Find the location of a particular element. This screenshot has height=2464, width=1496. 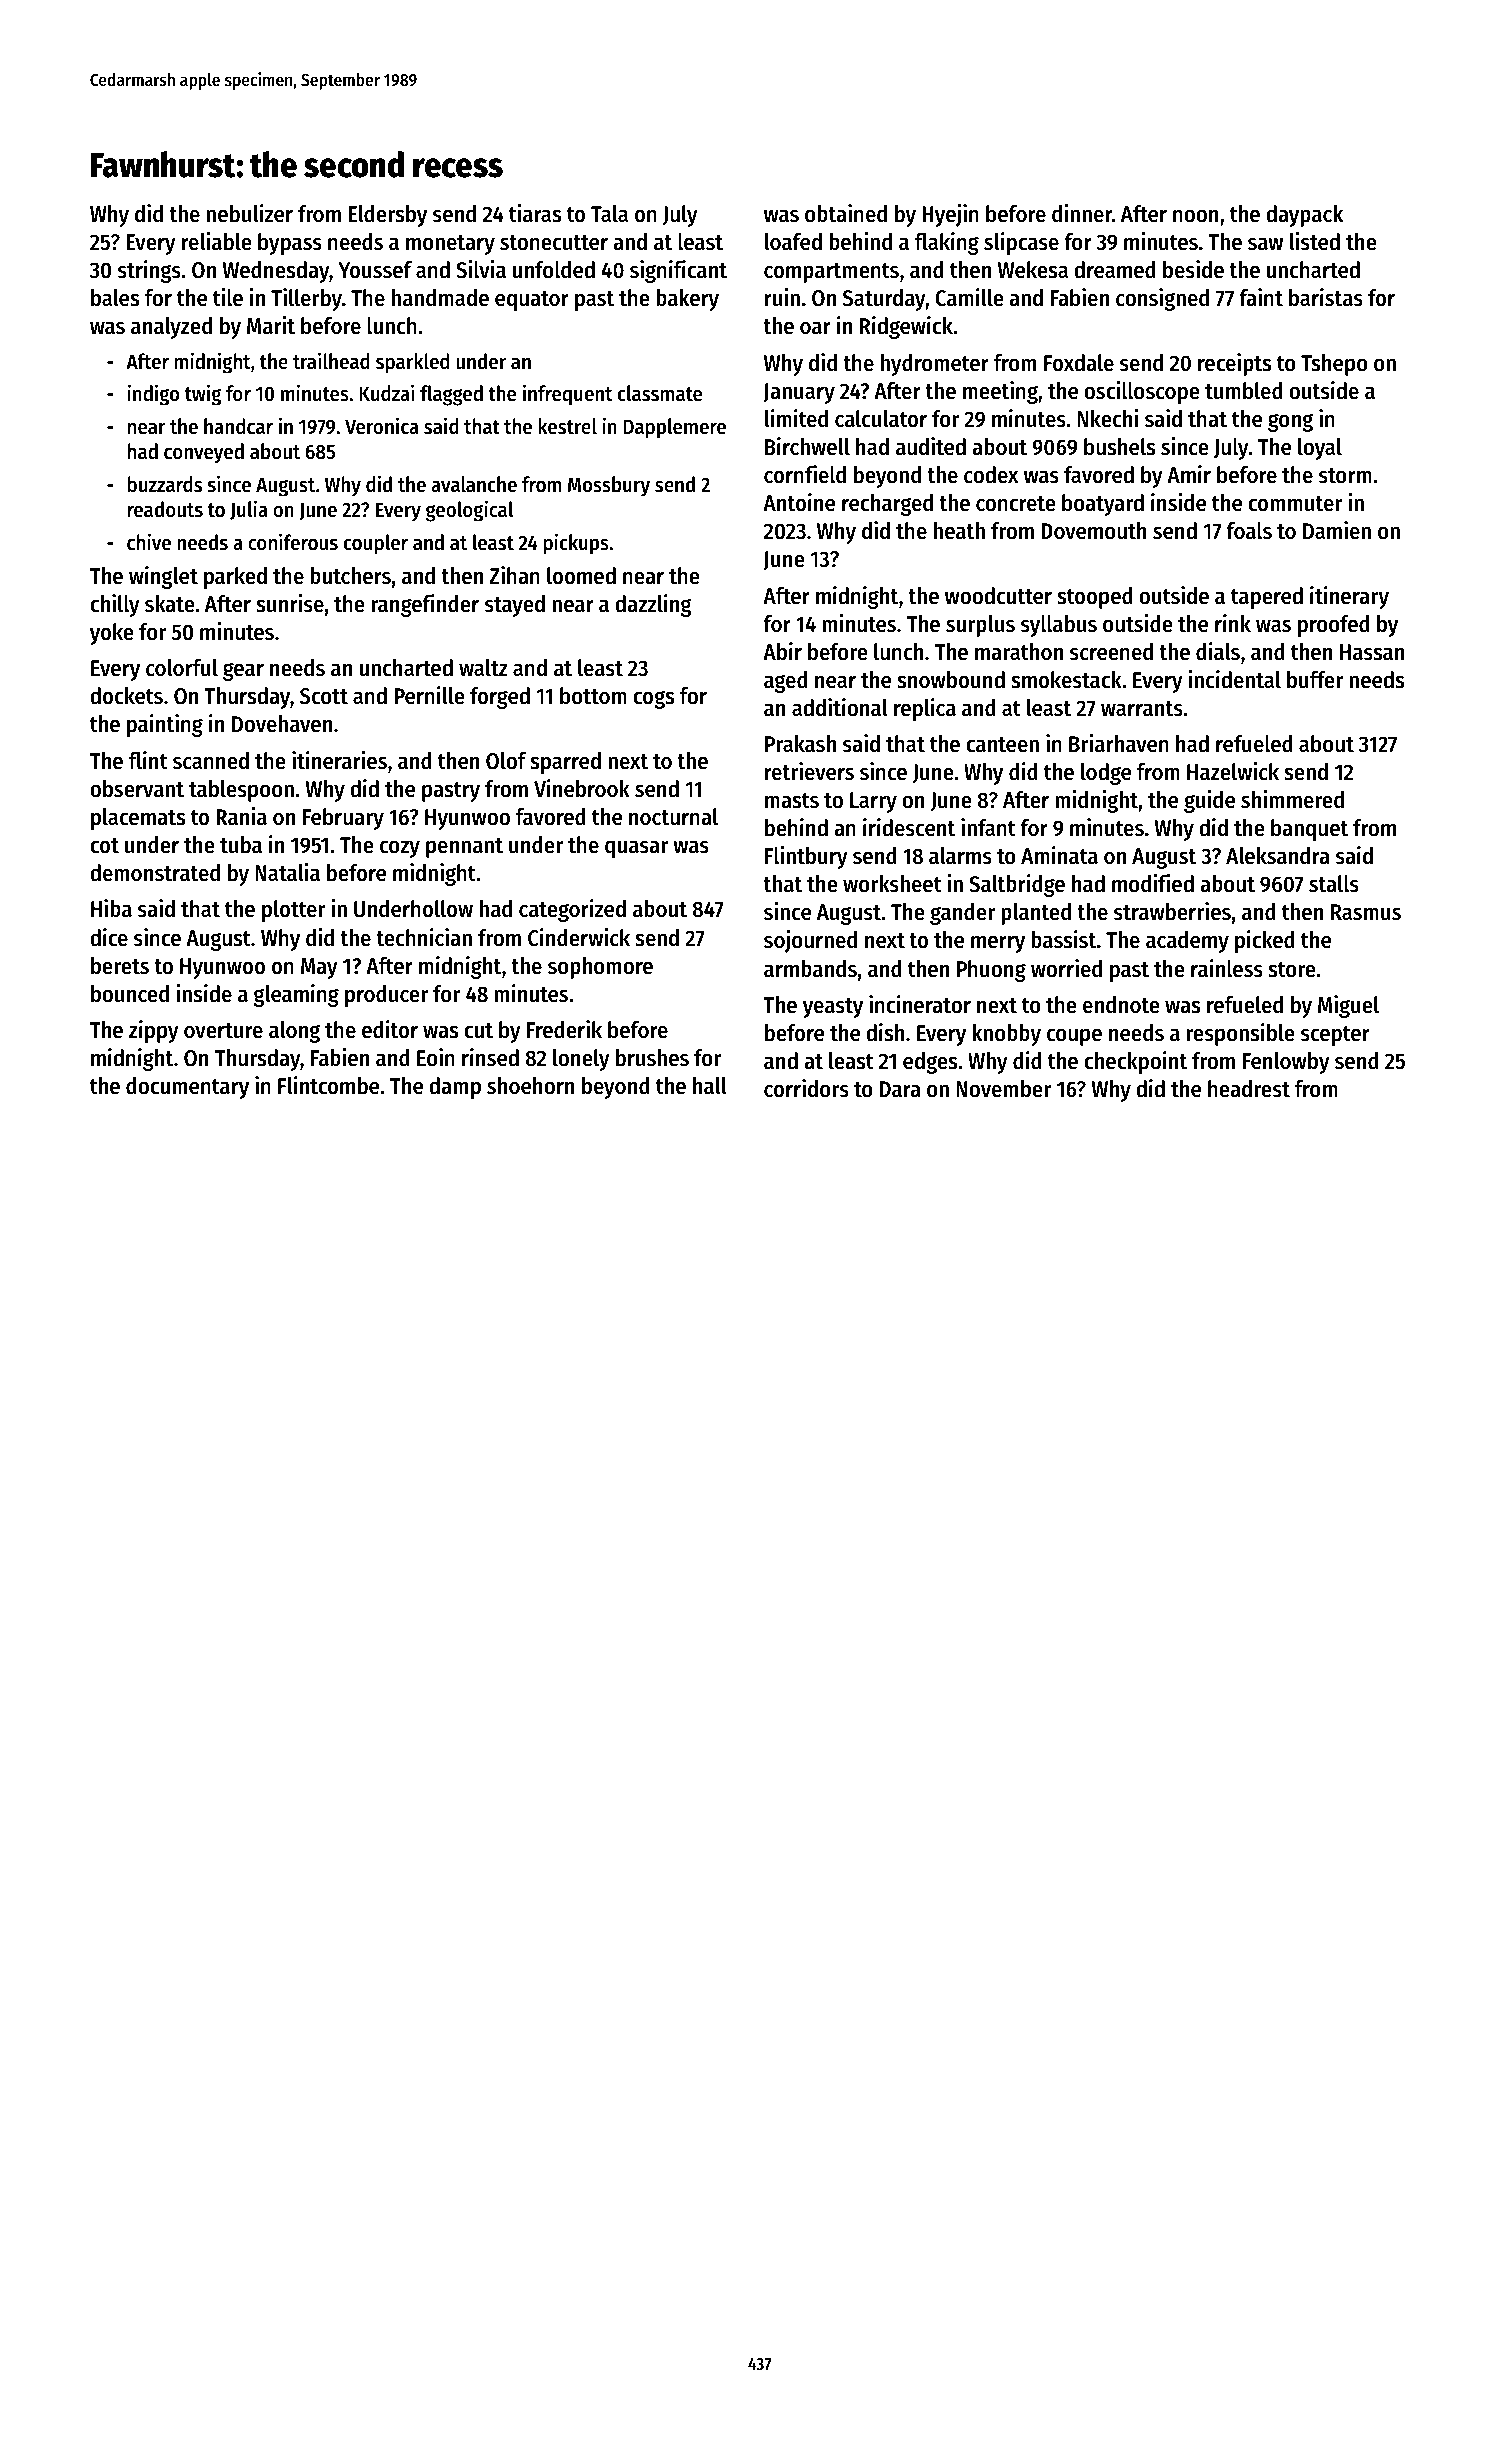

replica is located at coordinates (925, 709).
